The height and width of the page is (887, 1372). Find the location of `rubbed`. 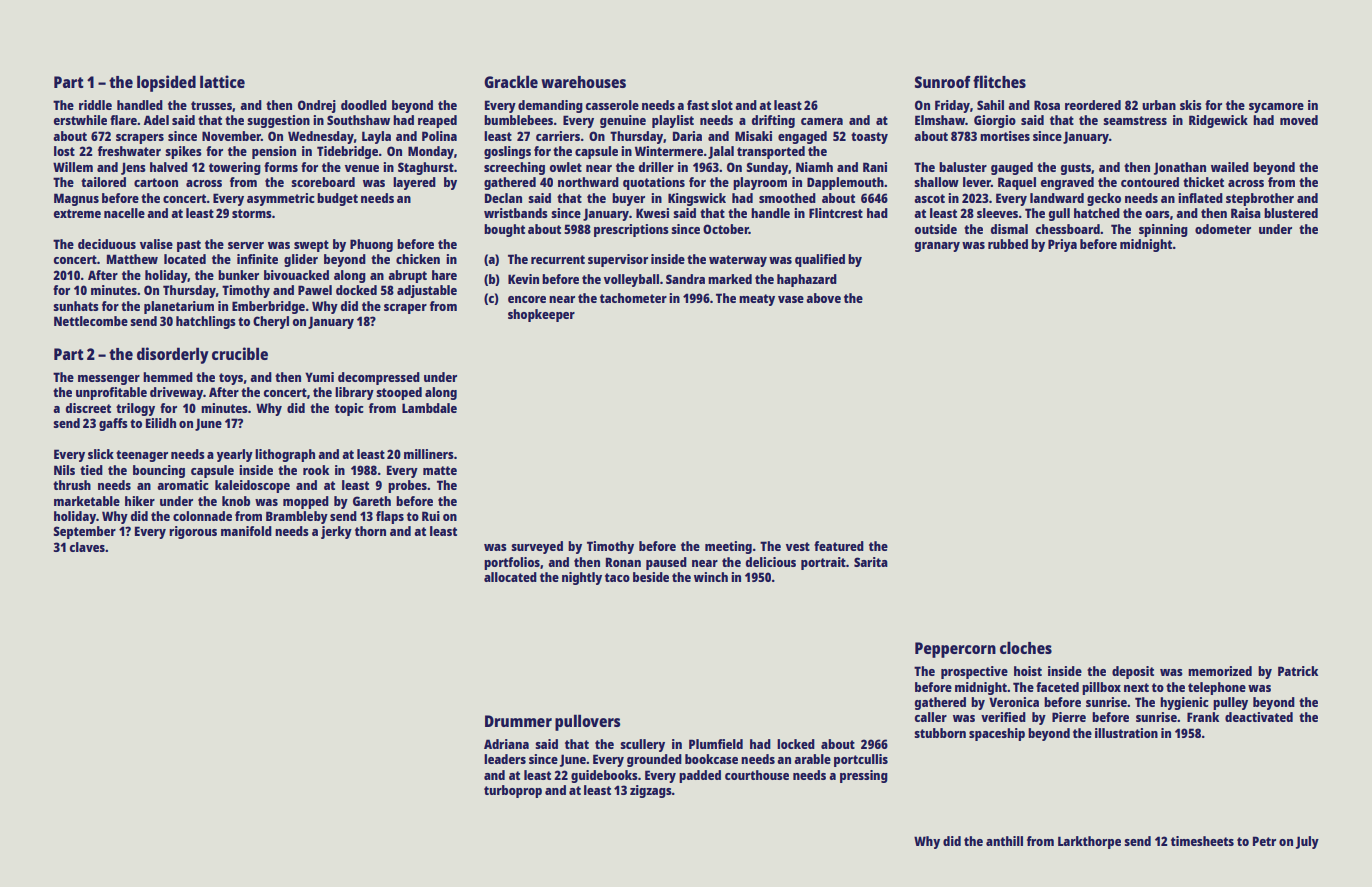

rubbed is located at coordinates (1008, 244).
